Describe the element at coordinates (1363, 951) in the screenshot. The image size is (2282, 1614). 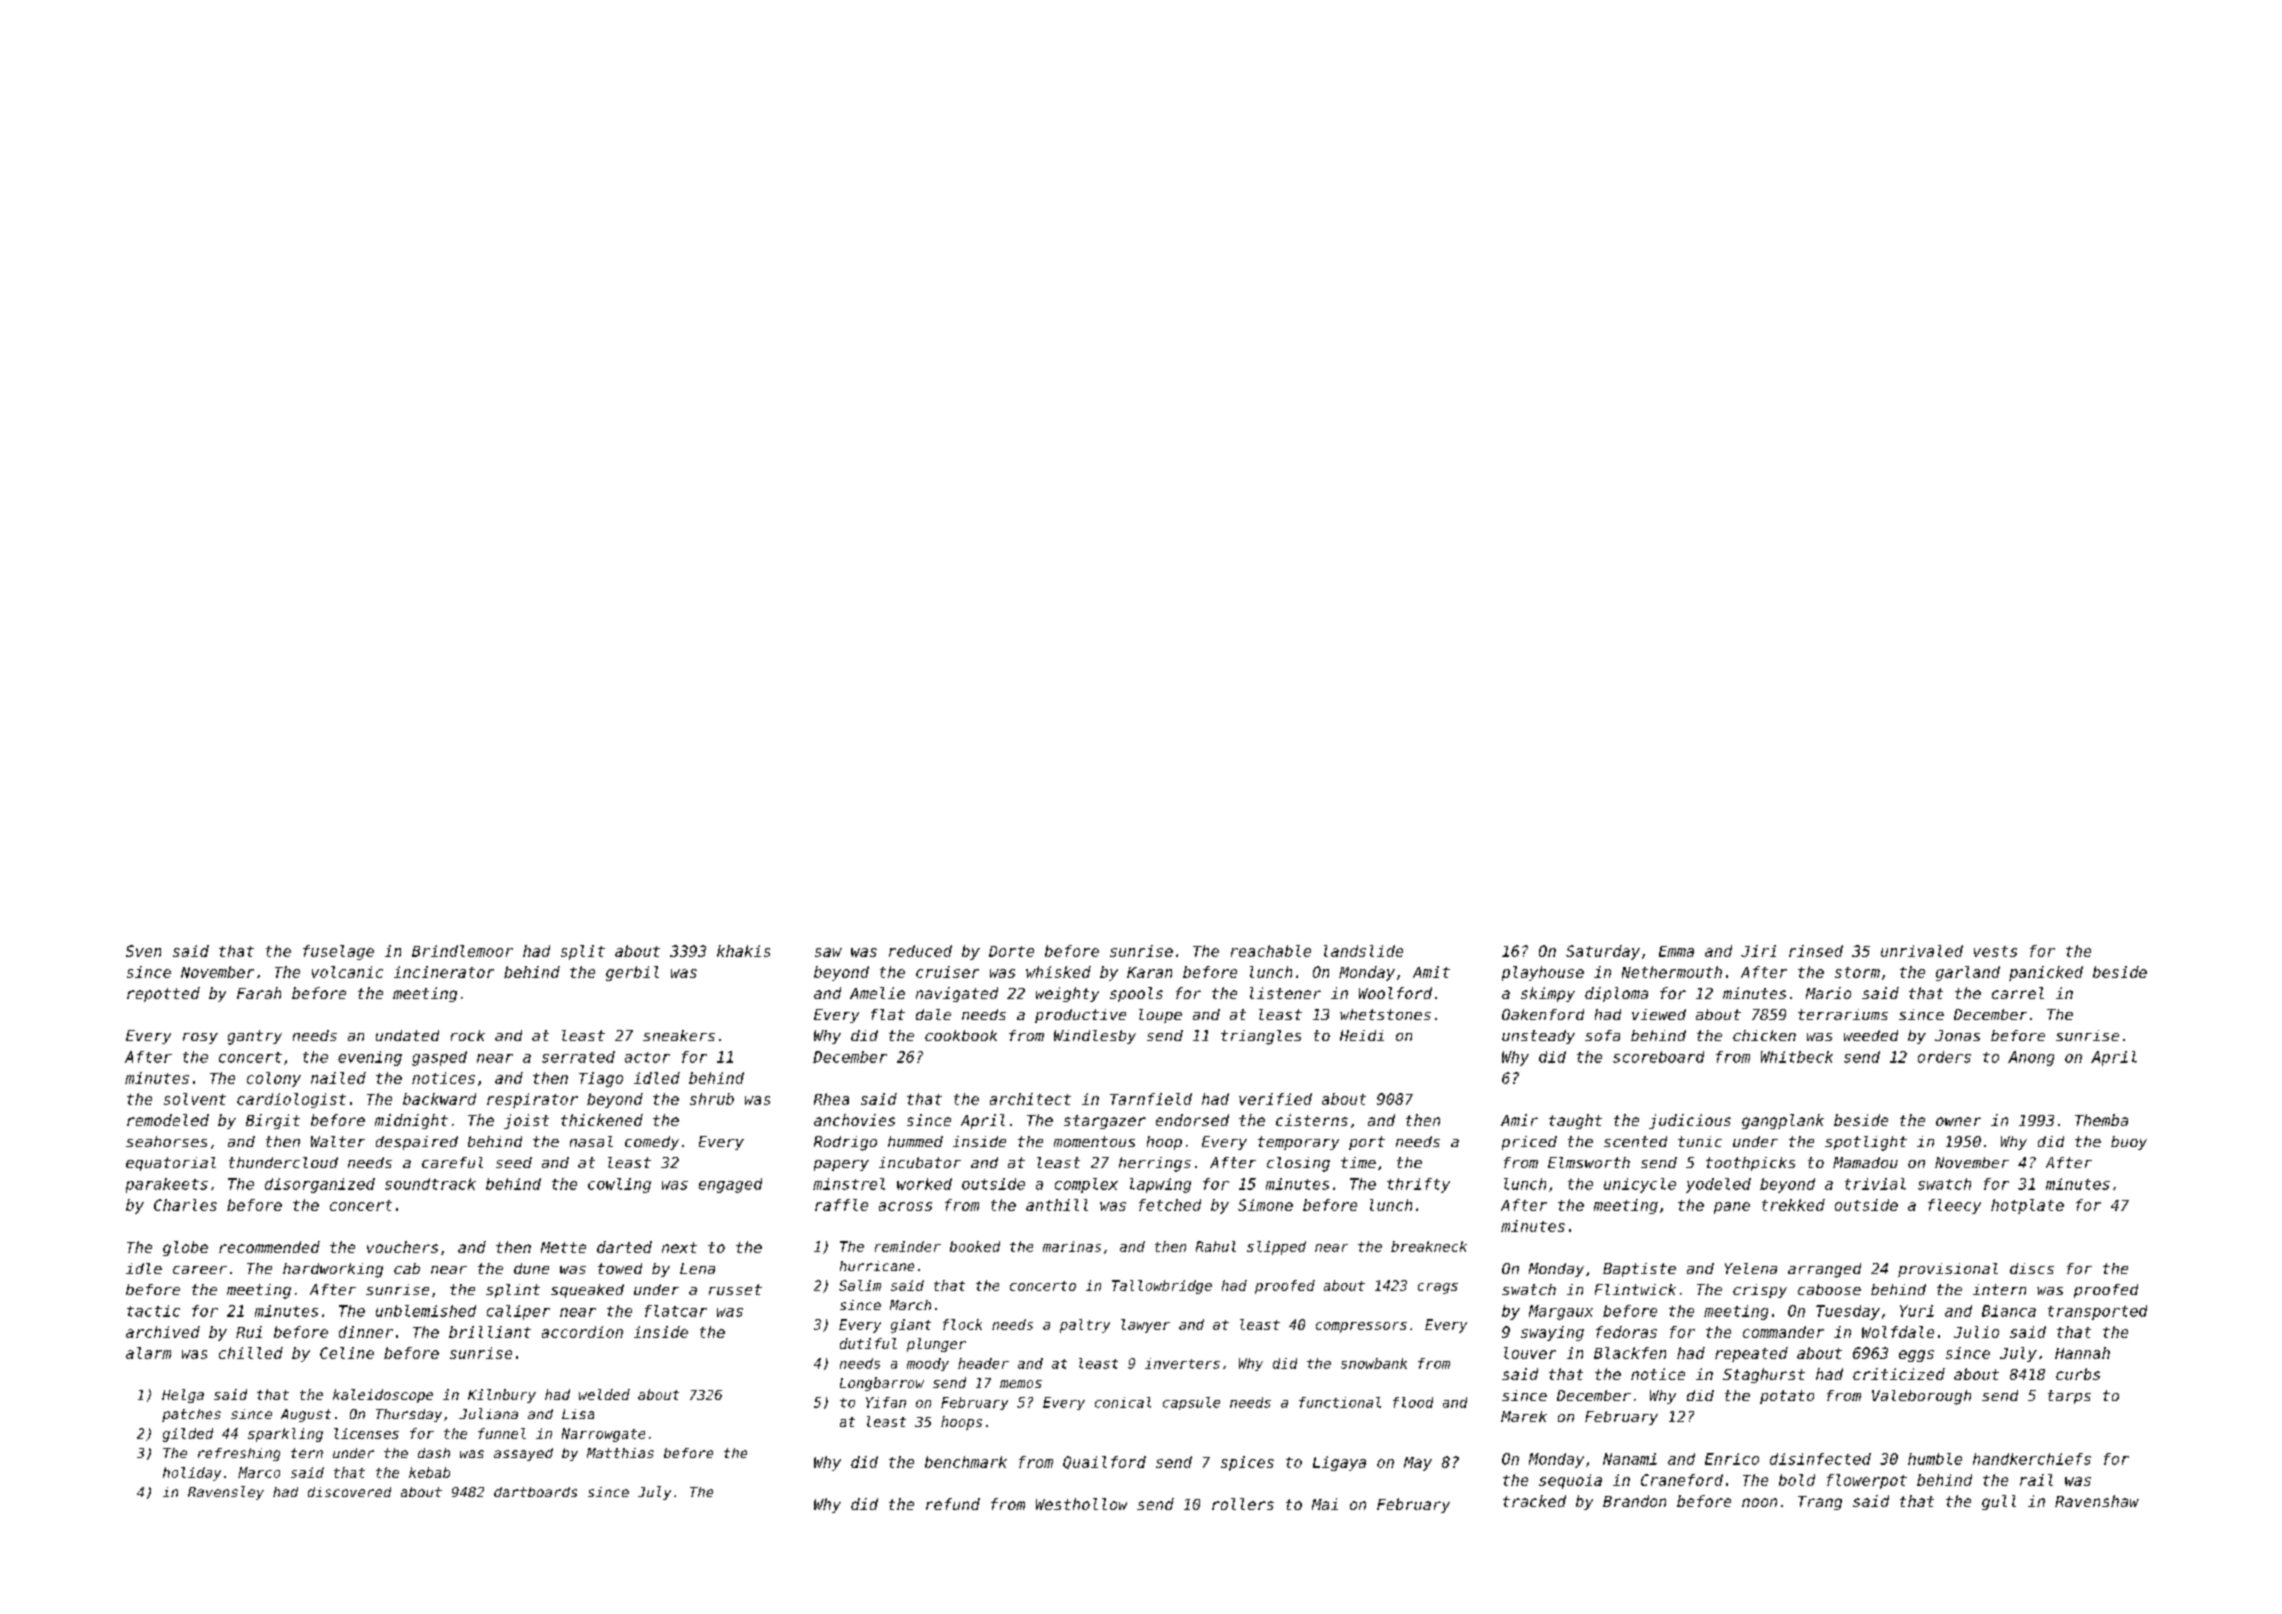
I see `landslide` at that location.
